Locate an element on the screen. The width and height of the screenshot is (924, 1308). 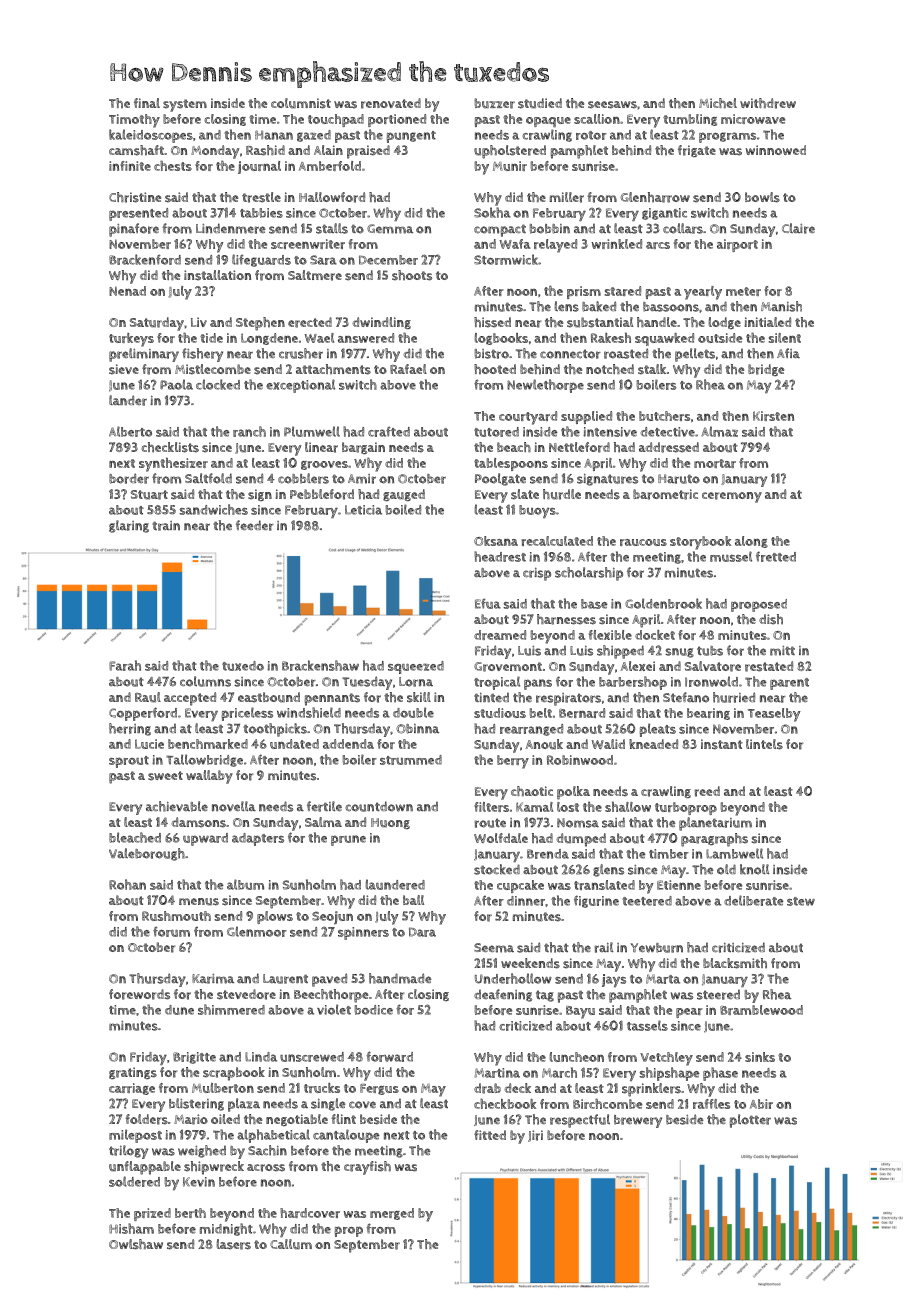
microwave is located at coordinates (753, 119).
